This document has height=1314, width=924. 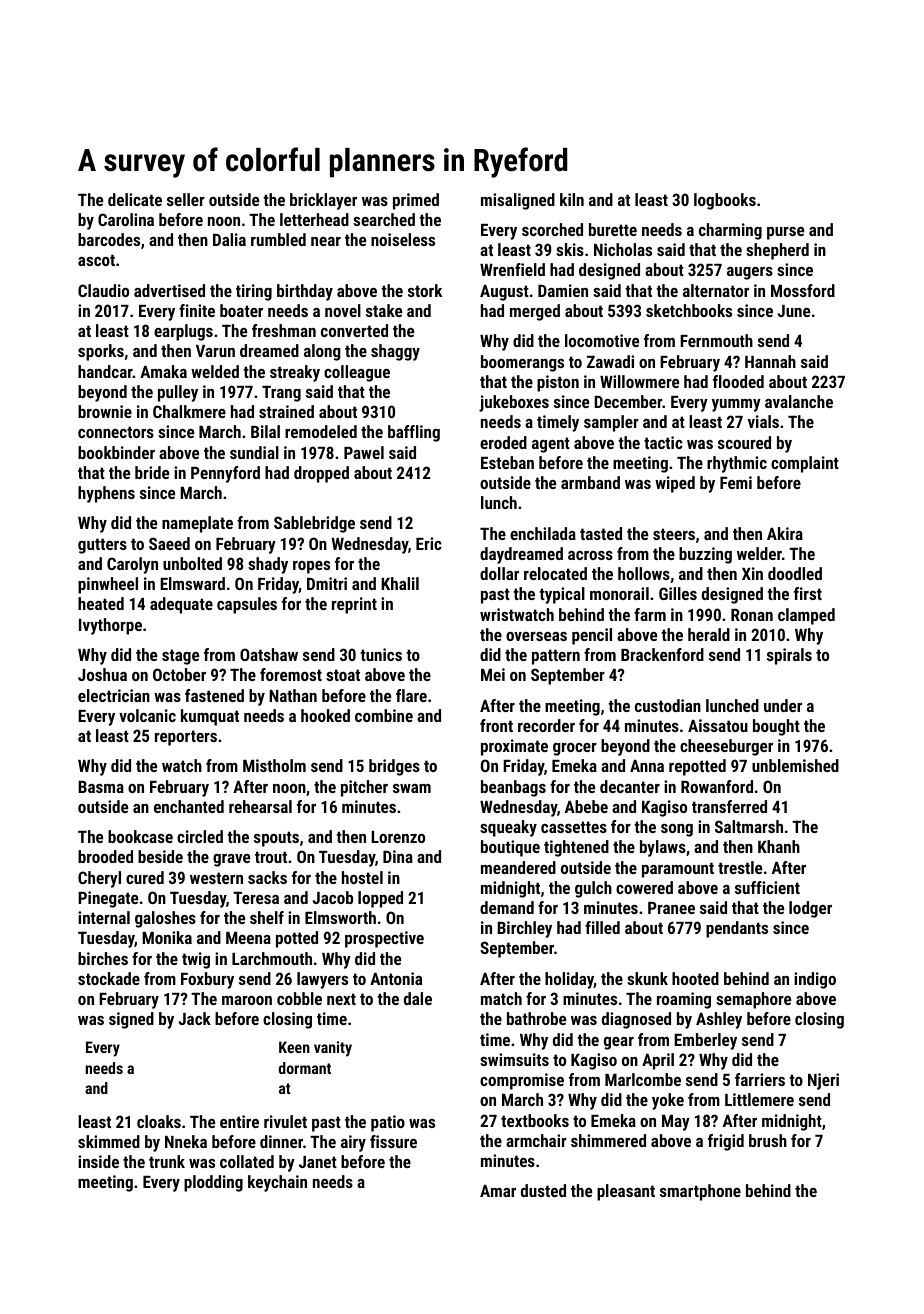 What do you see at coordinates (749, 826) in the document?
I see `Saltmarsh` at bounding box center [749, 826].
